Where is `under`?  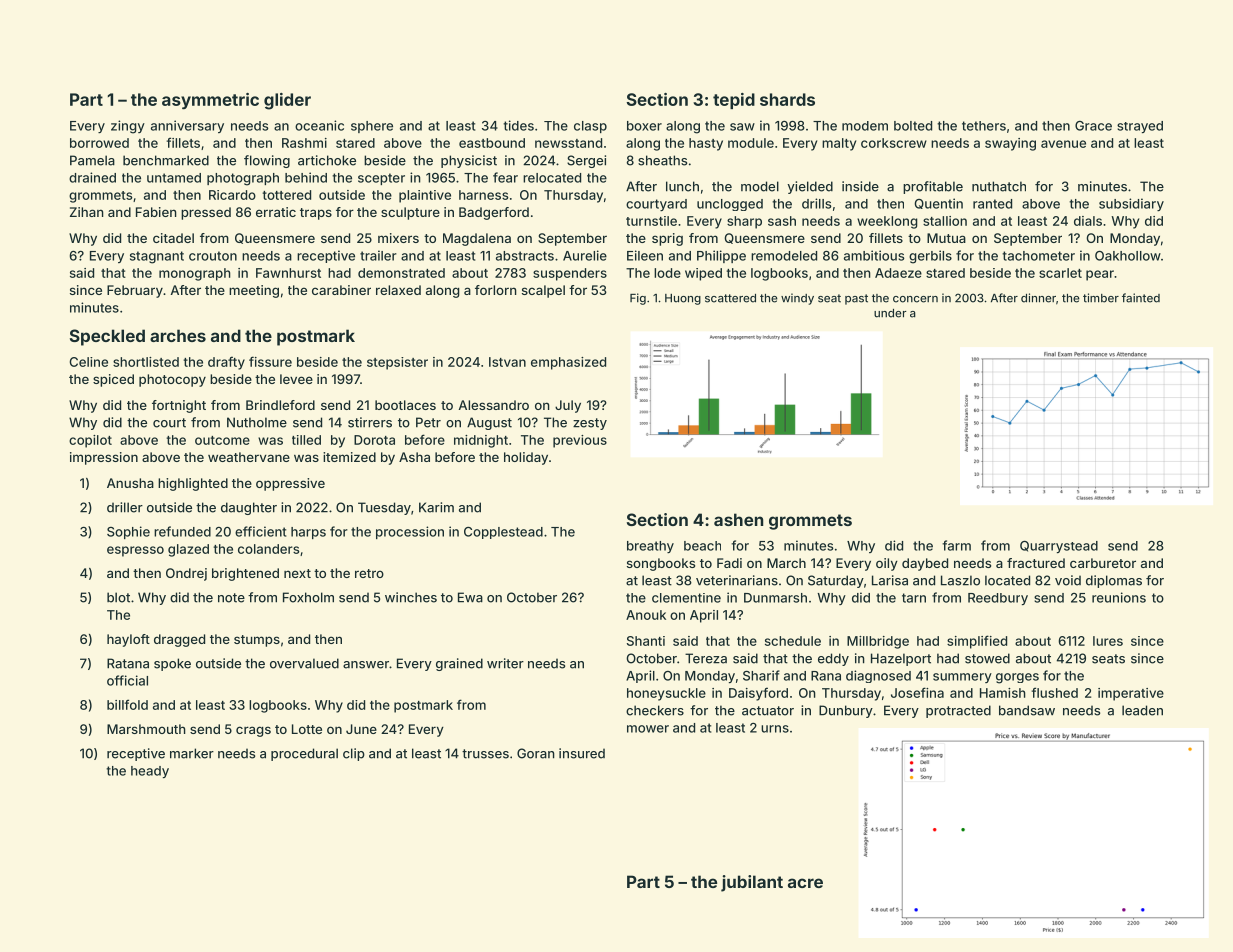 under is located at coordinates (890, 313).
